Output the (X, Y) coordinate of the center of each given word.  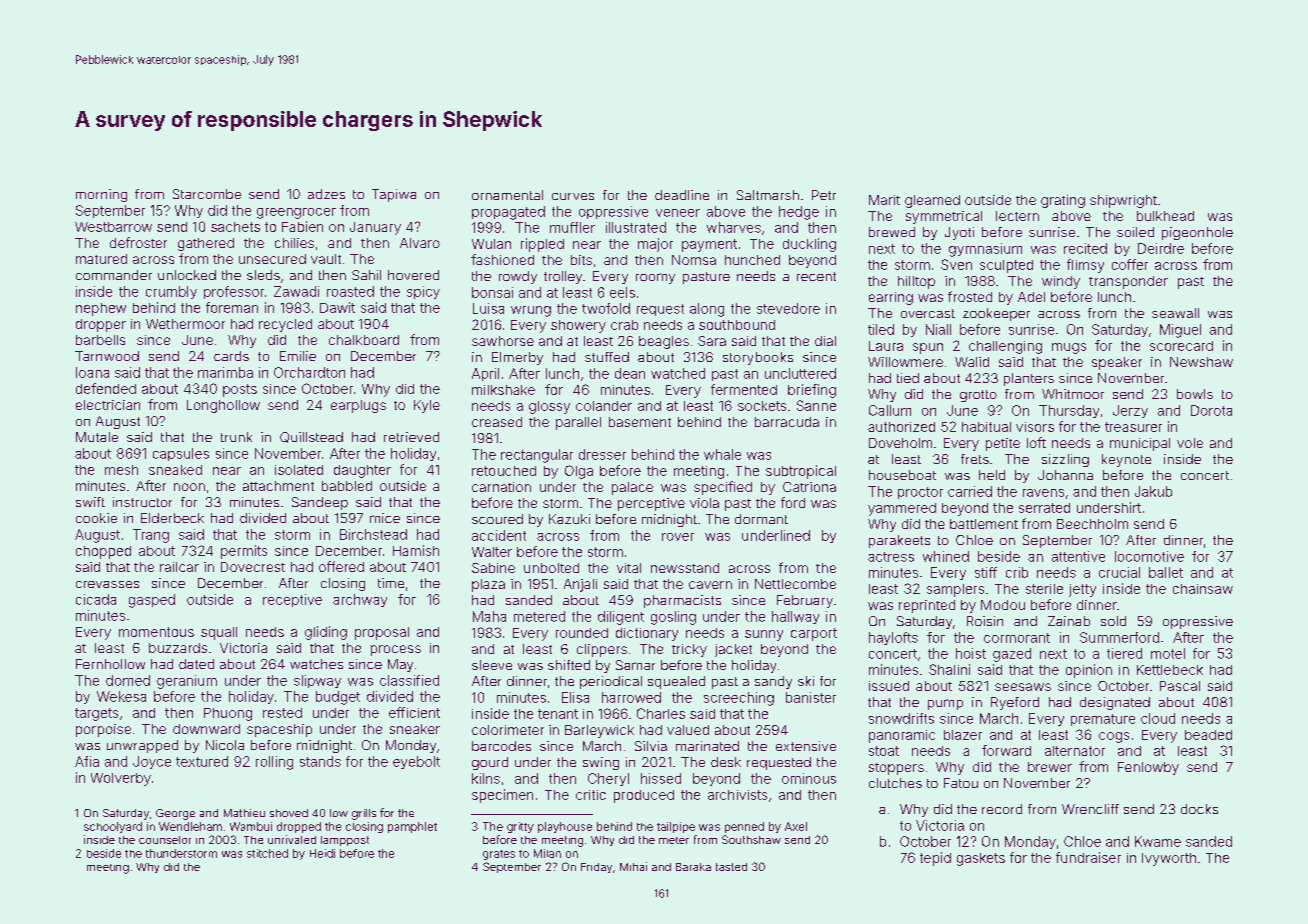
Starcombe (207, 194)
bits (581, 260)
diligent (621, 618)
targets (96, 714)
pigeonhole (1197, 233)
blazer (963, 735)
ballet (1166, 572)
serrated (1044, 508)
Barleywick (599, 731)
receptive (292, 600)
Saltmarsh (768, 195)
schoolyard (113, 827)
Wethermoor (185, 324)
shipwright (1123, 201)
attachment (278, 486)
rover (678, 537)
